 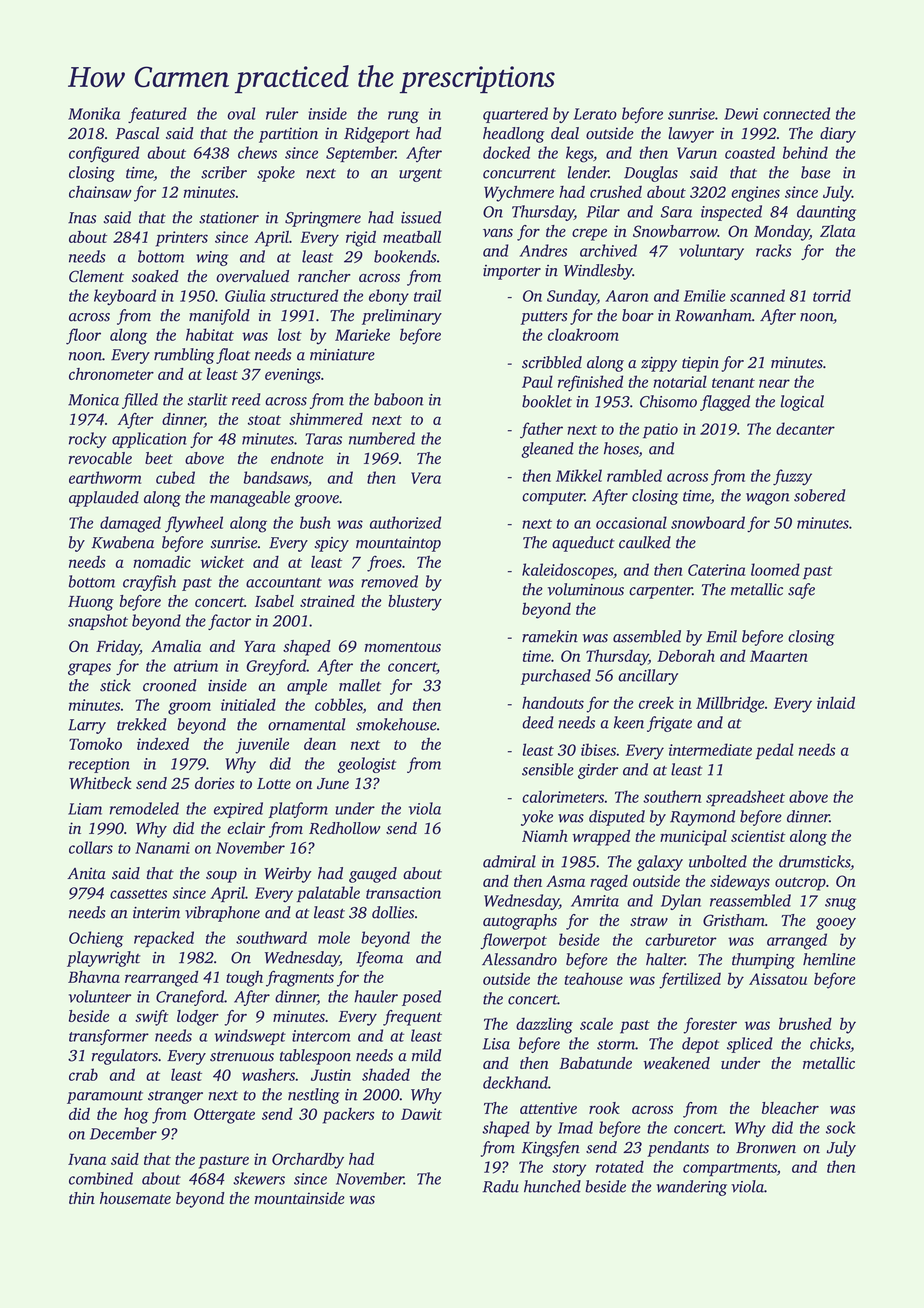 What do you see at coordinates (782, 233) in the screenshot?
I see `Monday` at bounding box center [782, 233].
